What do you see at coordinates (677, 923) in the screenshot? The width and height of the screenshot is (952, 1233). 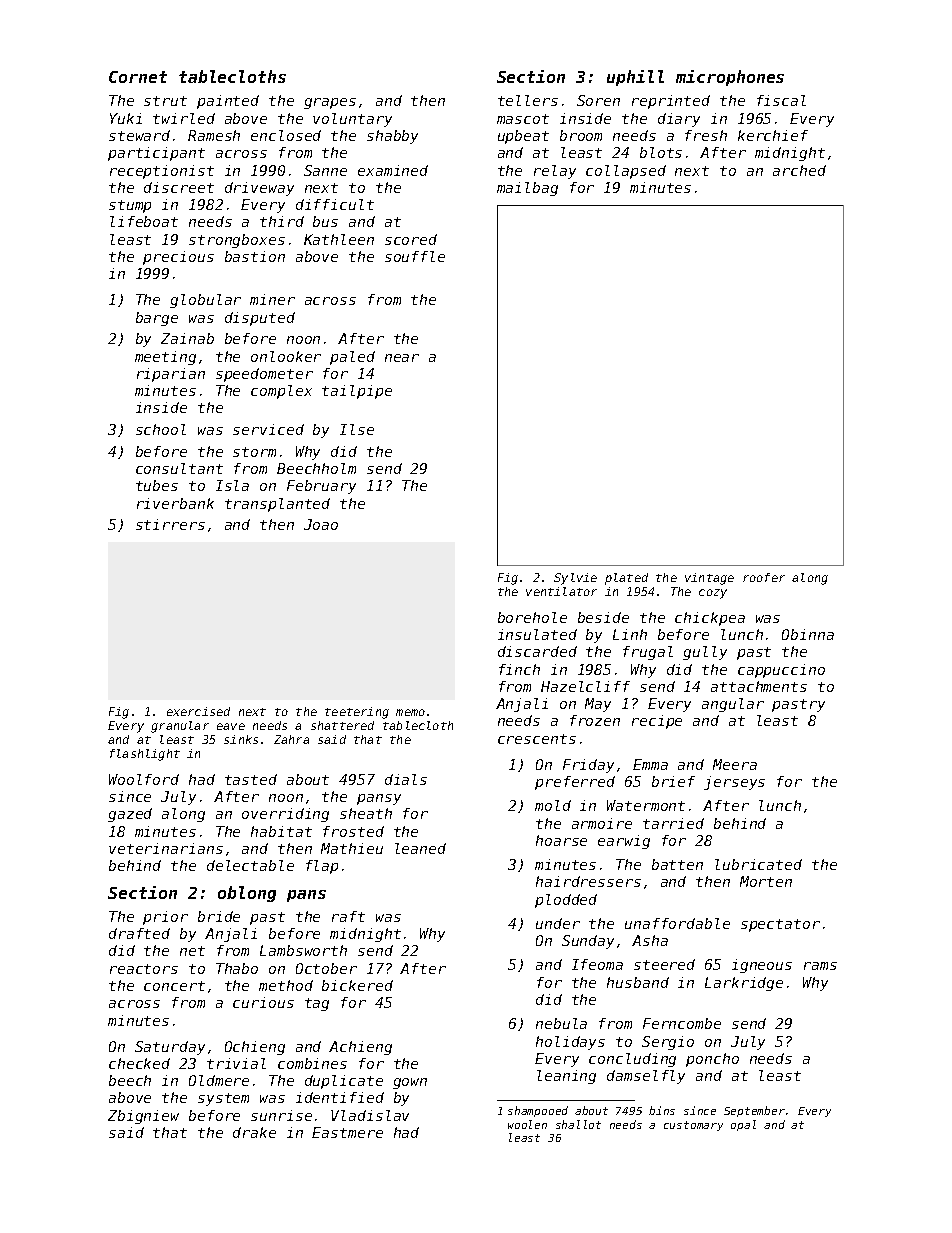 I see `unaffordable` at bounding box center [677, 923].
